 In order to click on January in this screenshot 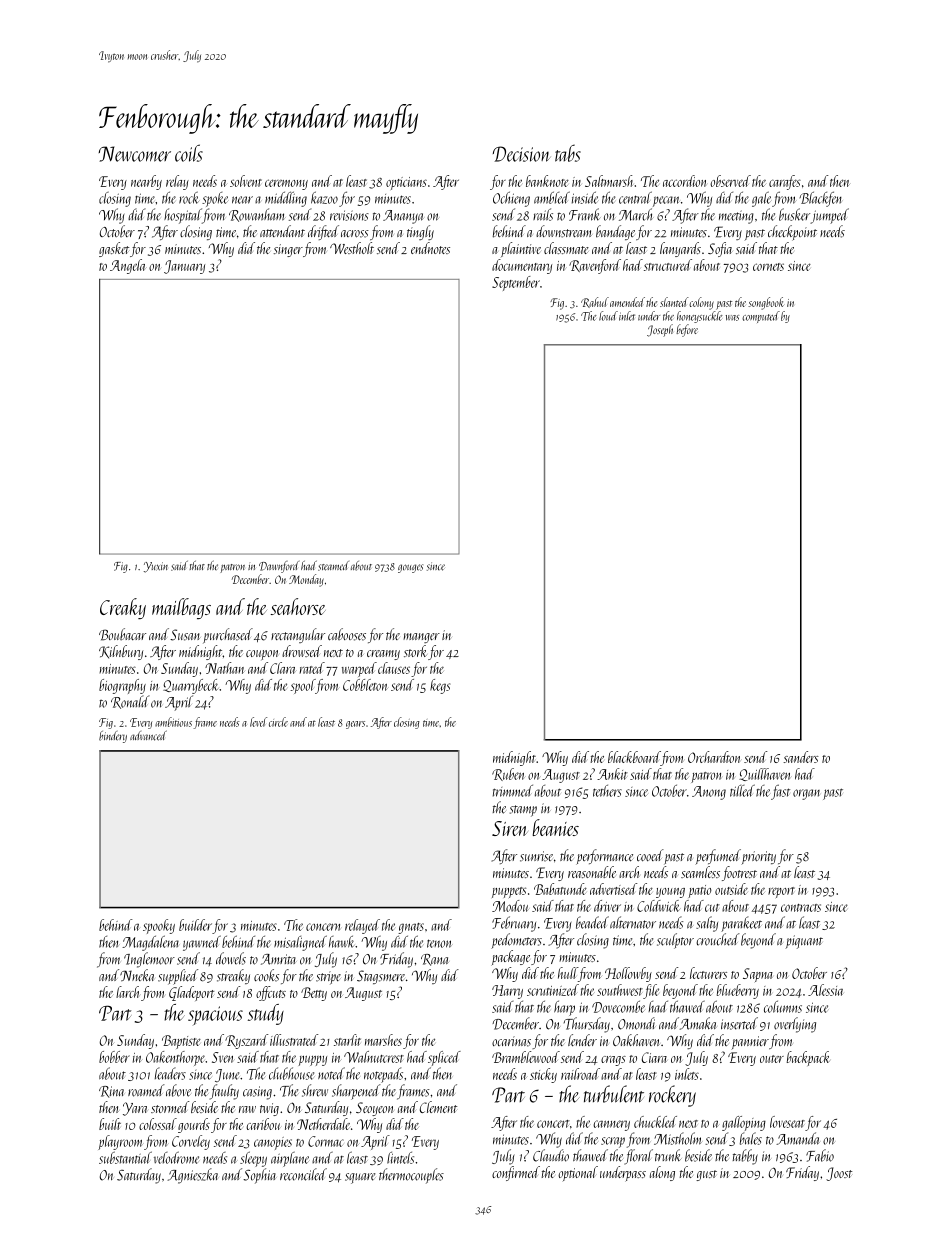, I will do `click(184, 267)`.
